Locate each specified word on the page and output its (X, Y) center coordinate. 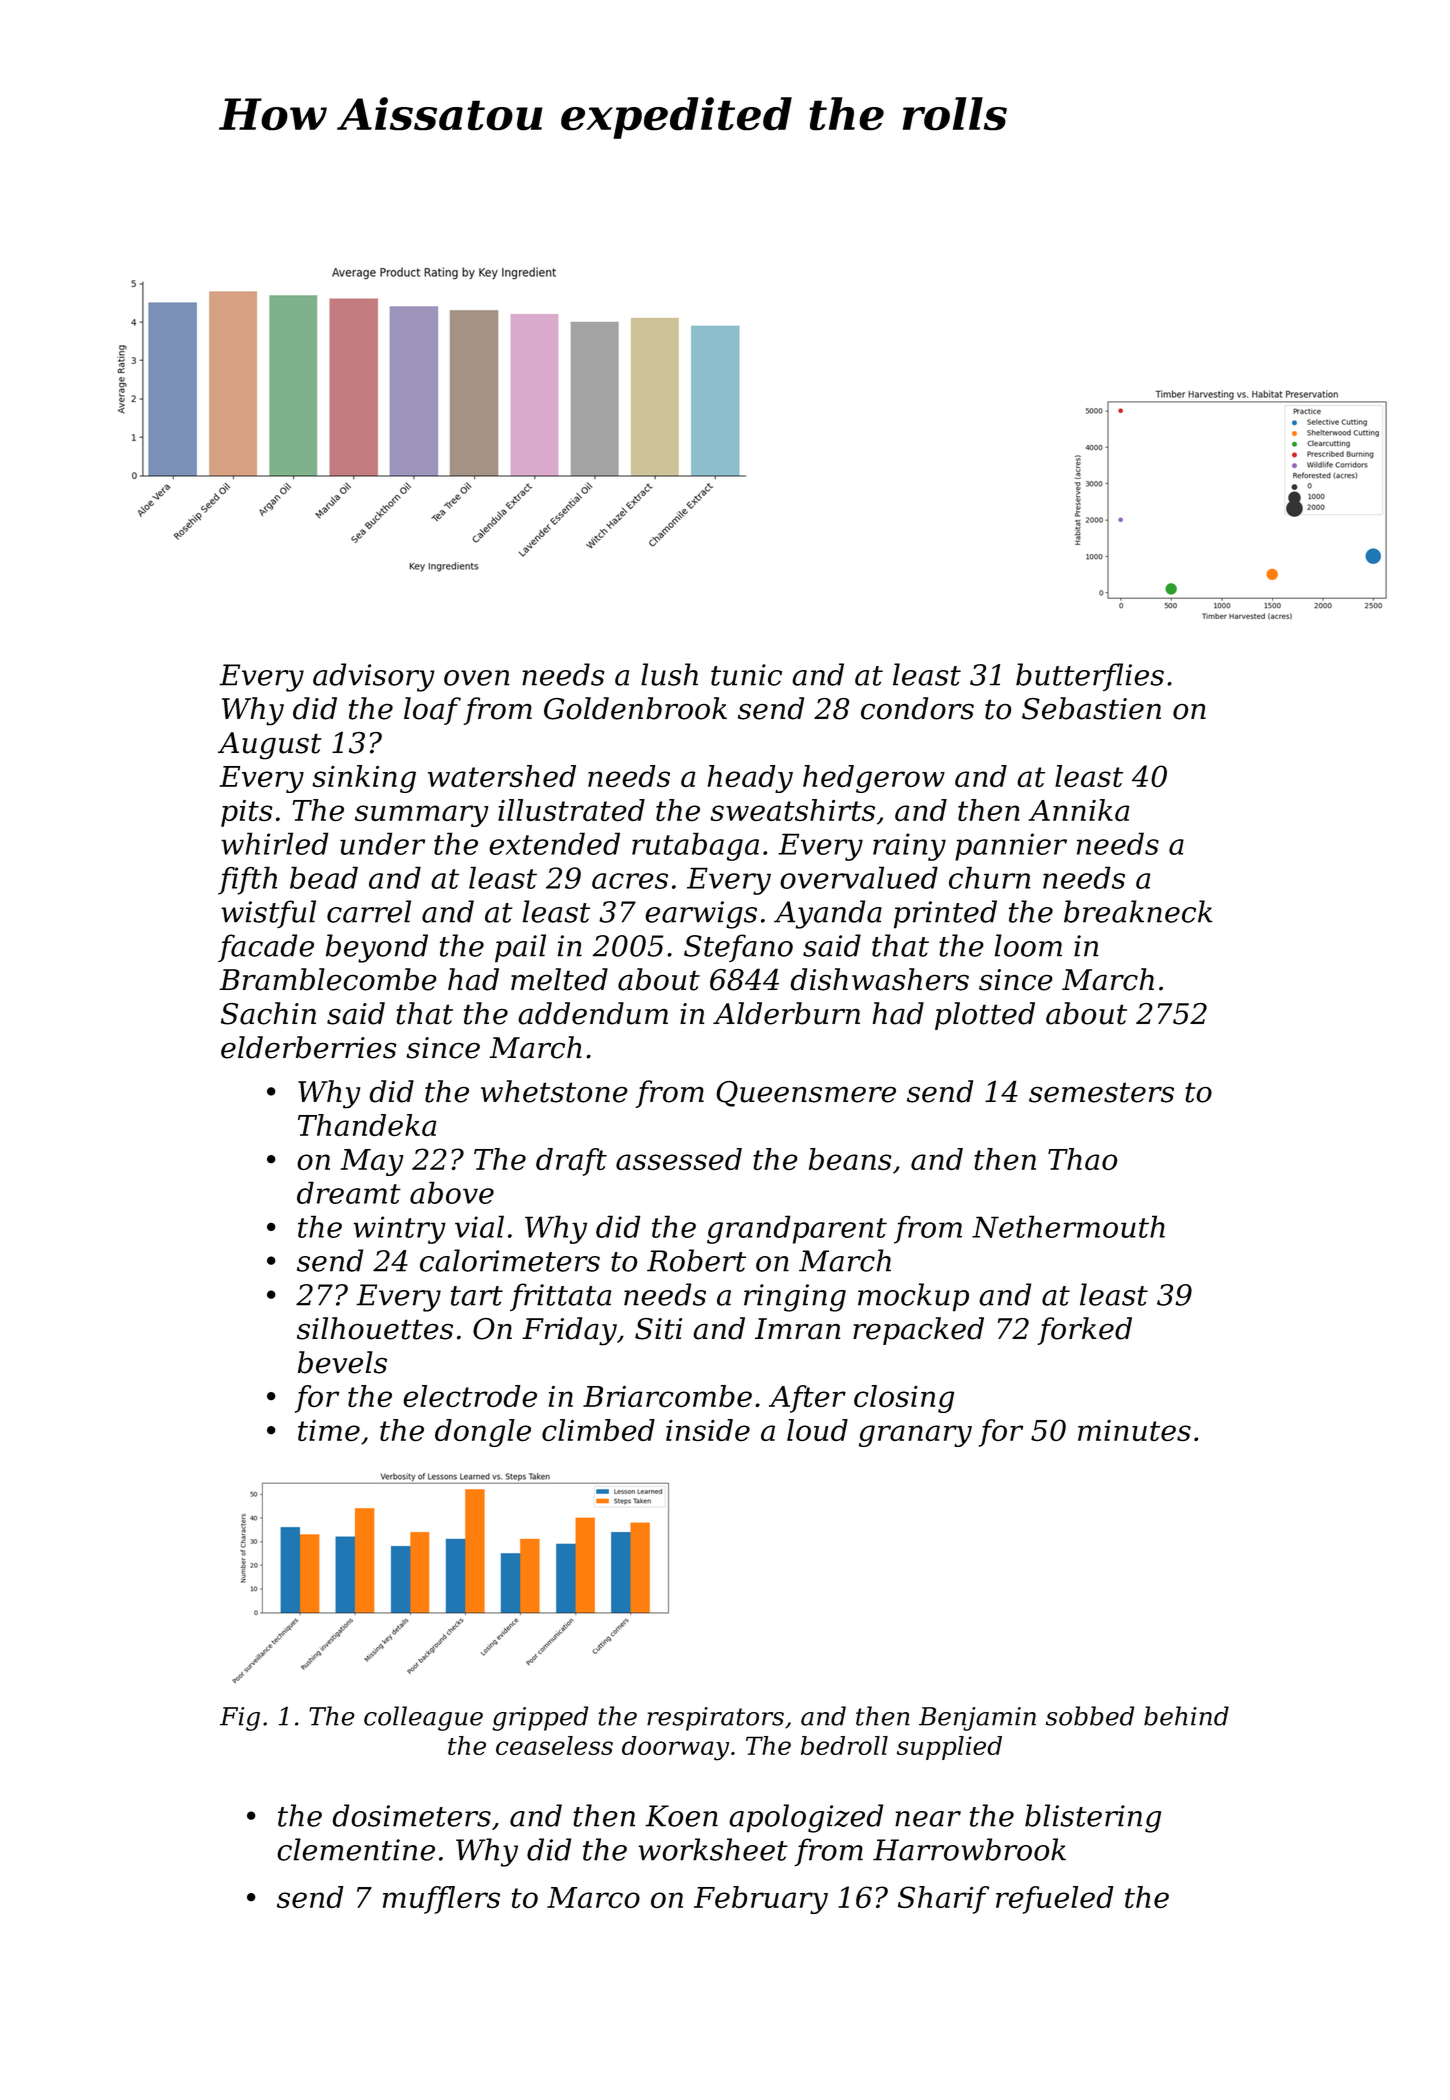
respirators (715, 1719)
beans (850, 1159)
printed (945, 914)
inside (708, 1430)
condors (917, 708)
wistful (268, 914)
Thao (1083, 1159)
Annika (1078, 810)
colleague (423, 1718)
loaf (432, 711)
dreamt (349, 1192)
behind (1186, 1716)
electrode (470, 1396)
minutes (1134, 1430)
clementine (356, 1849)
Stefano (738, 948)
